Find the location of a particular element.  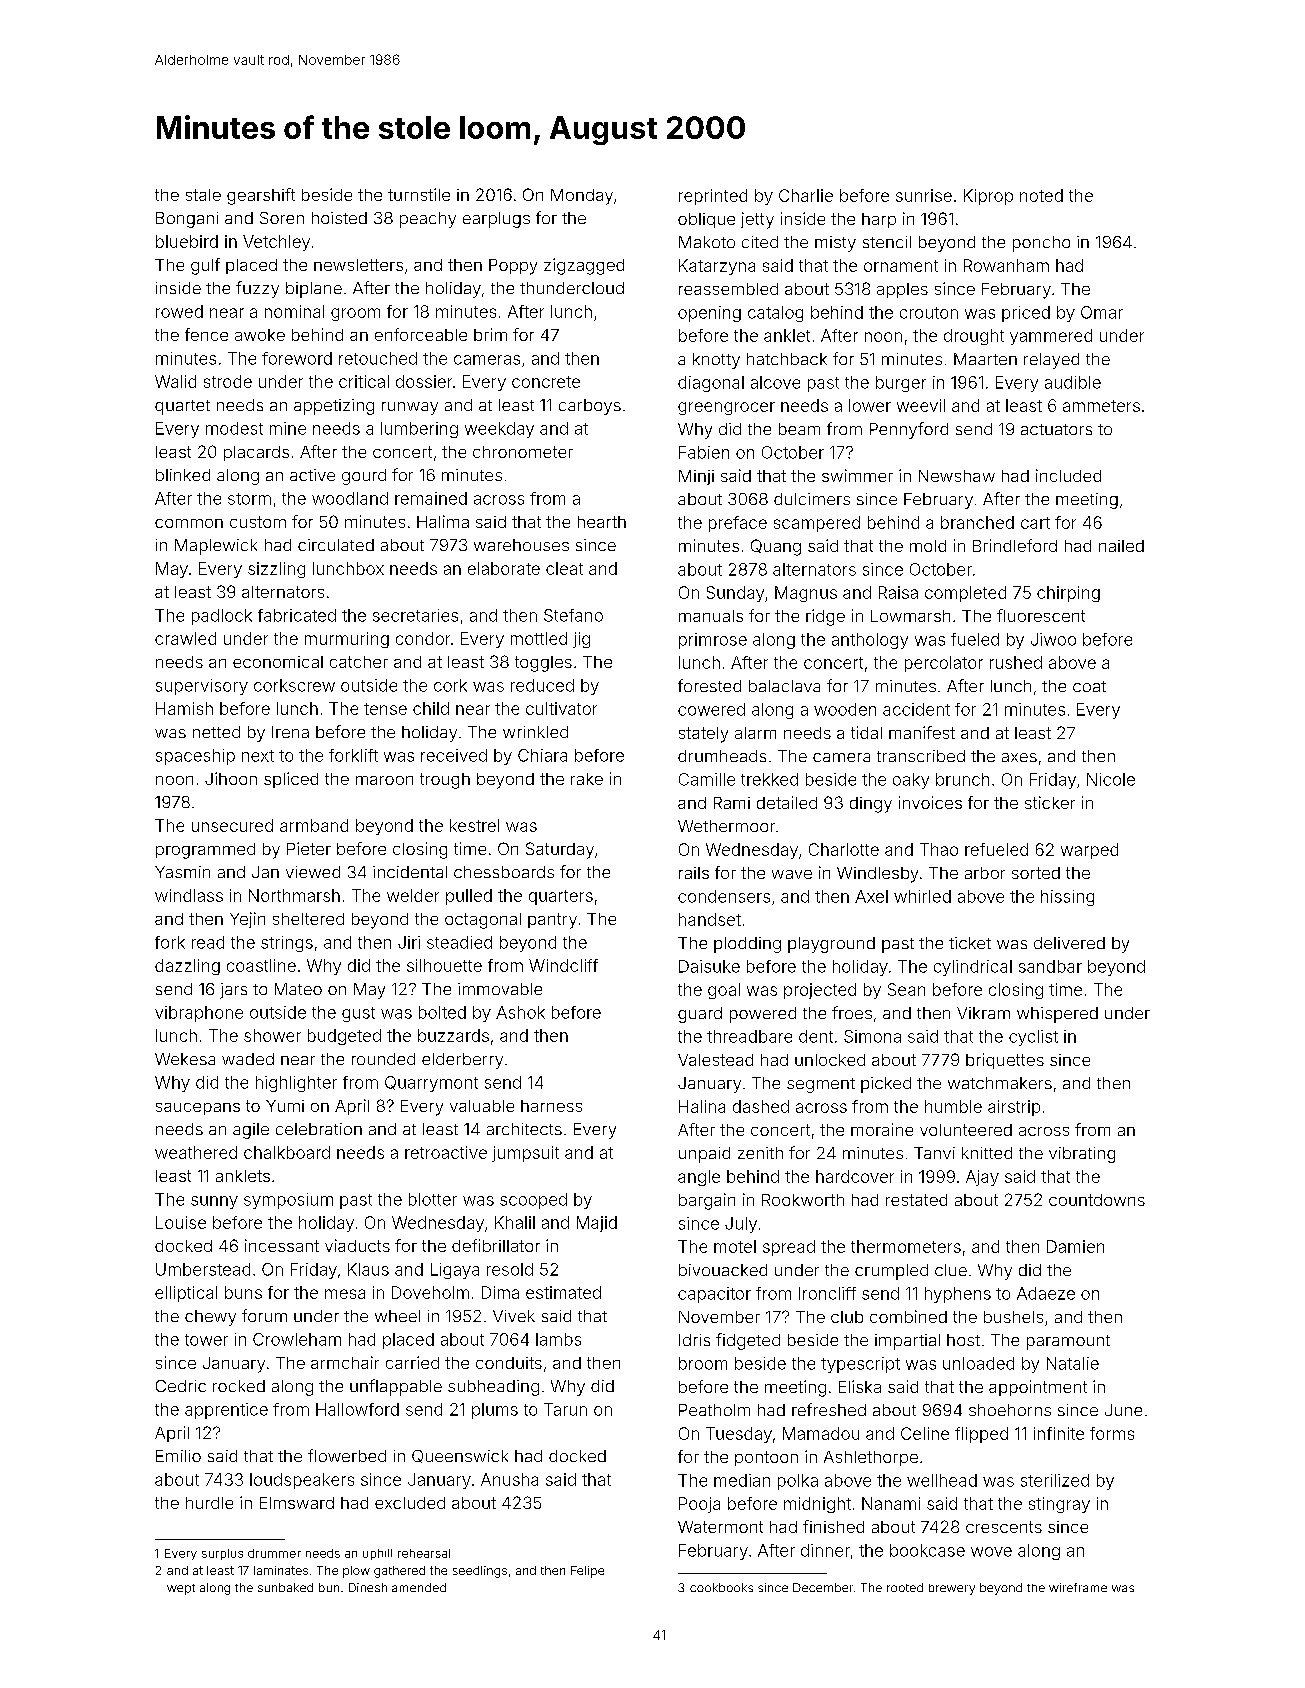

Ajay is located at coordinates (982, 1178).
